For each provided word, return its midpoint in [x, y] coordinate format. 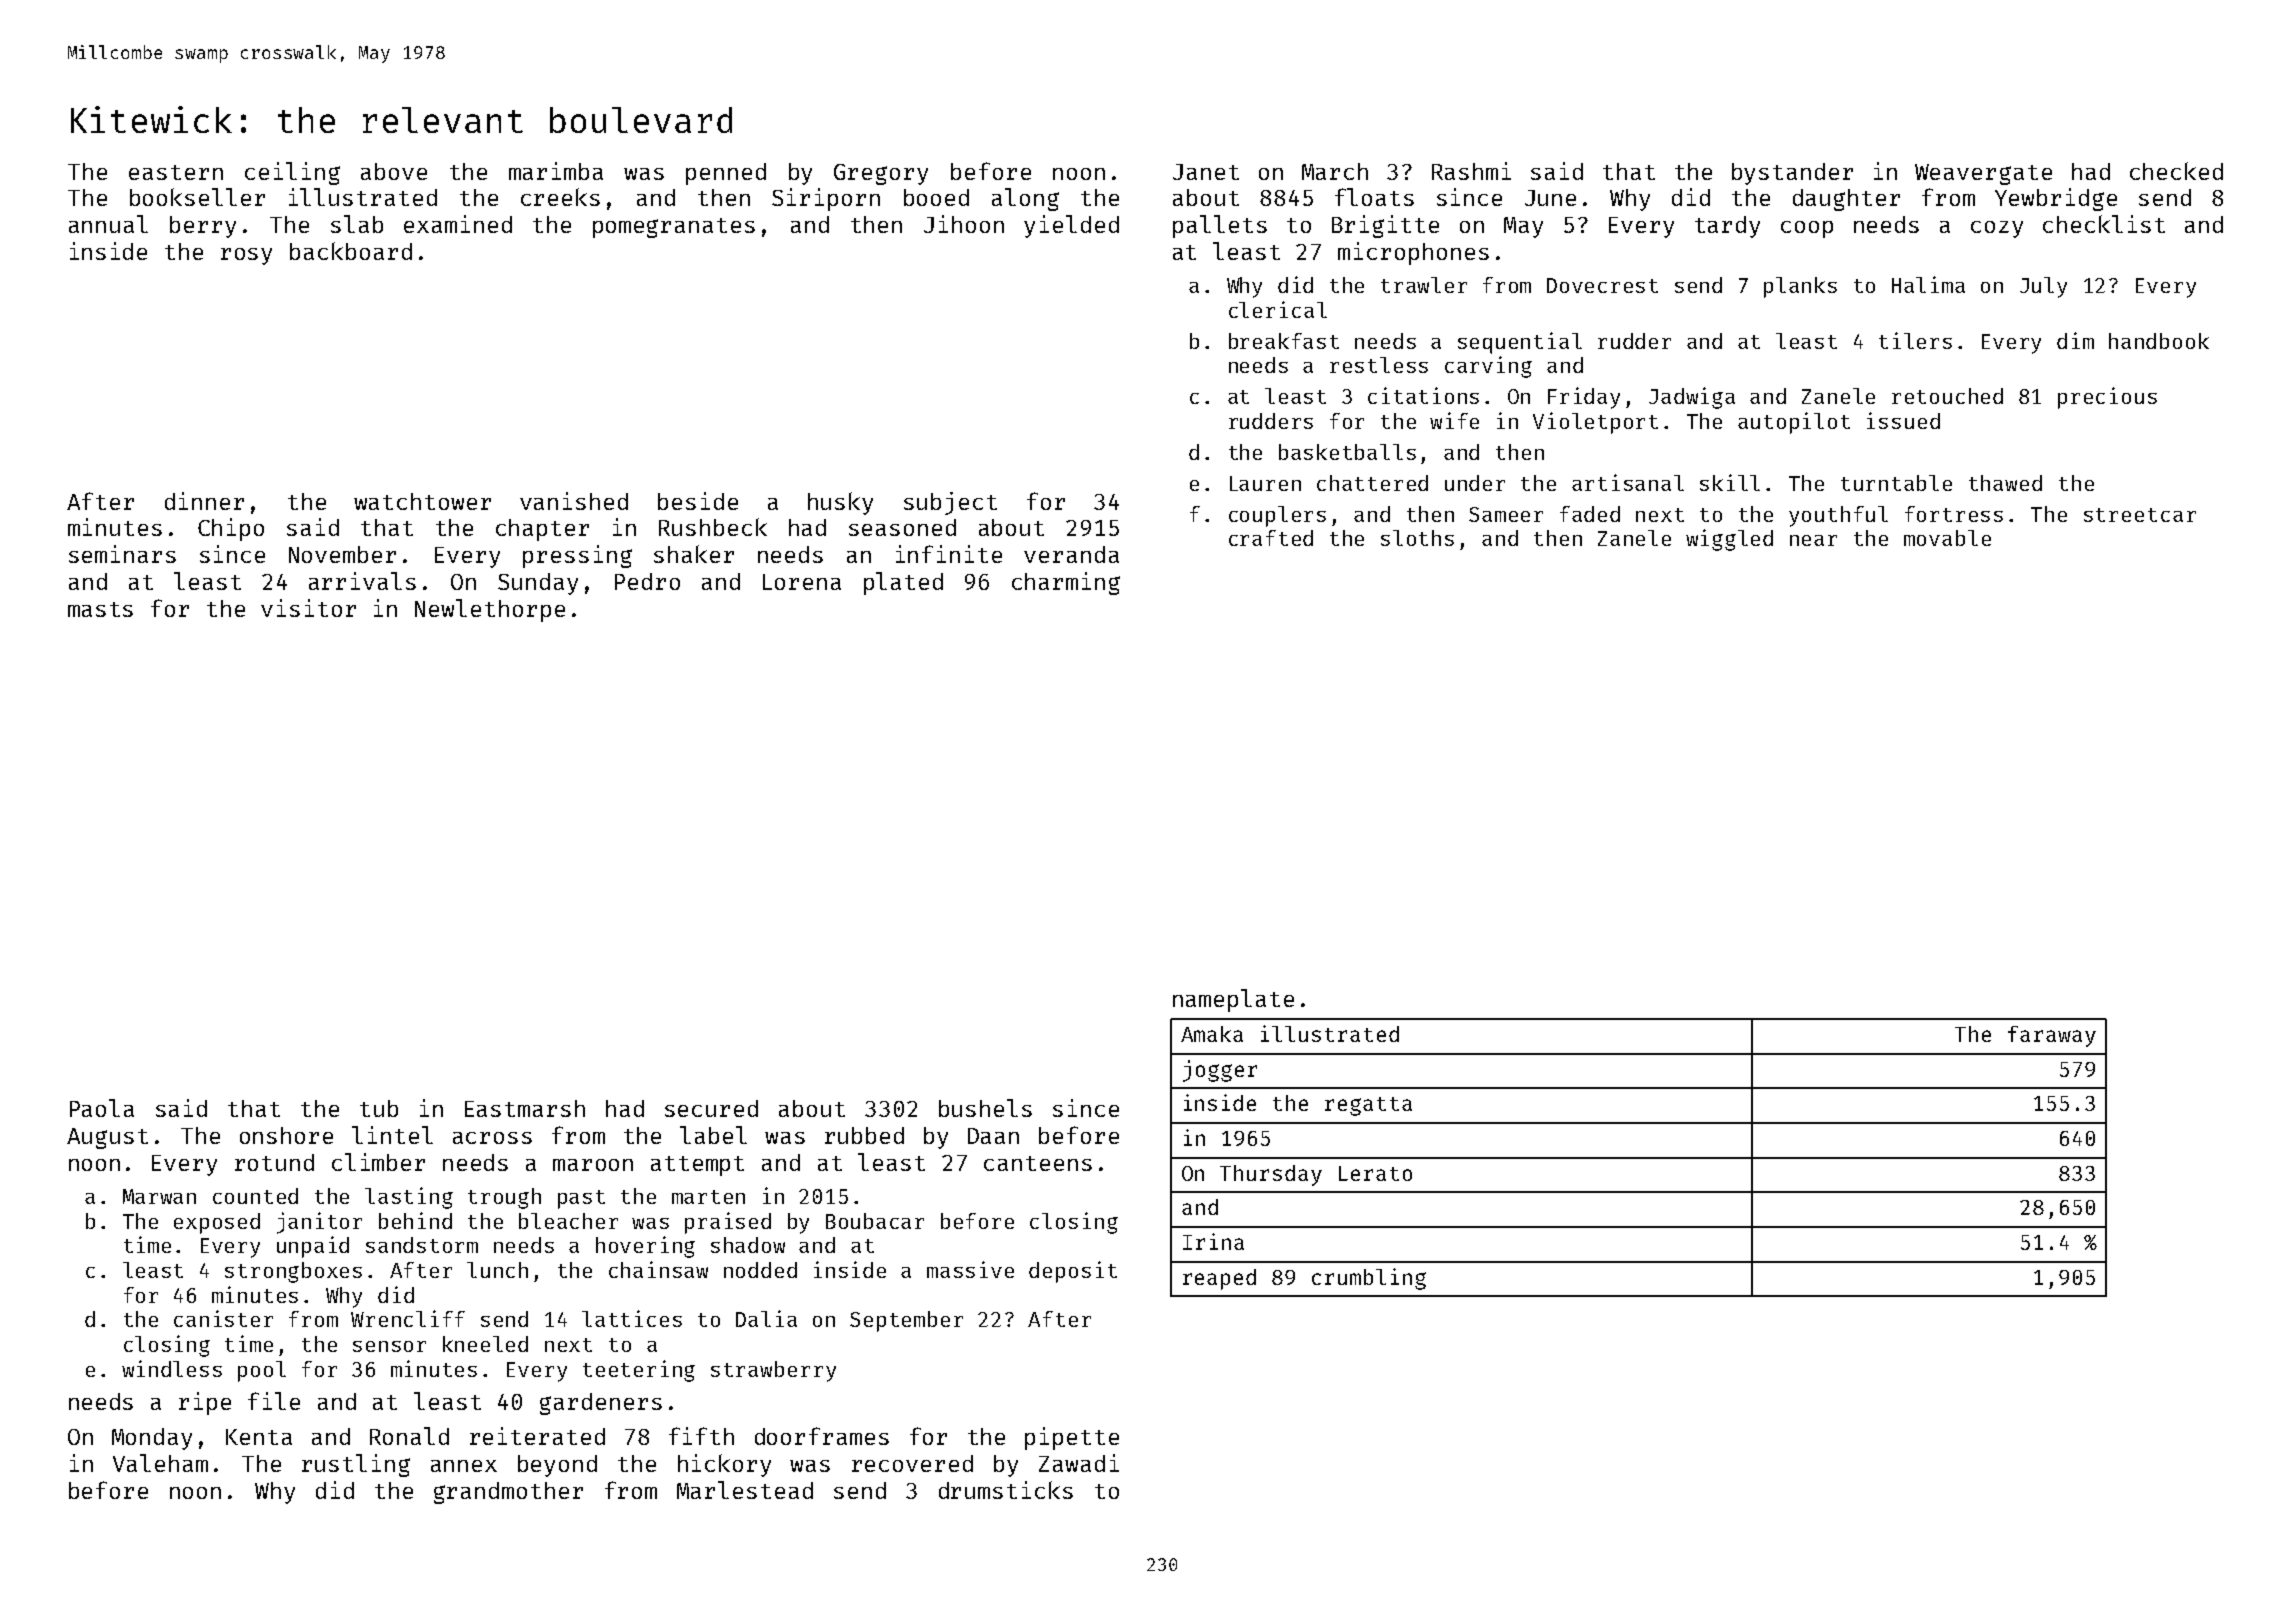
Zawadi [1079, 1463]
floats [1374, 197]
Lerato [1375, 1173]
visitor [308, 608]
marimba [556, 171]
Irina [1213, 1241]
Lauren [1265, 483]
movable [1947, 538]
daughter [1846, 200]
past [581, 1199]
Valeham [160, 1463]
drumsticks [1006, 1490]
